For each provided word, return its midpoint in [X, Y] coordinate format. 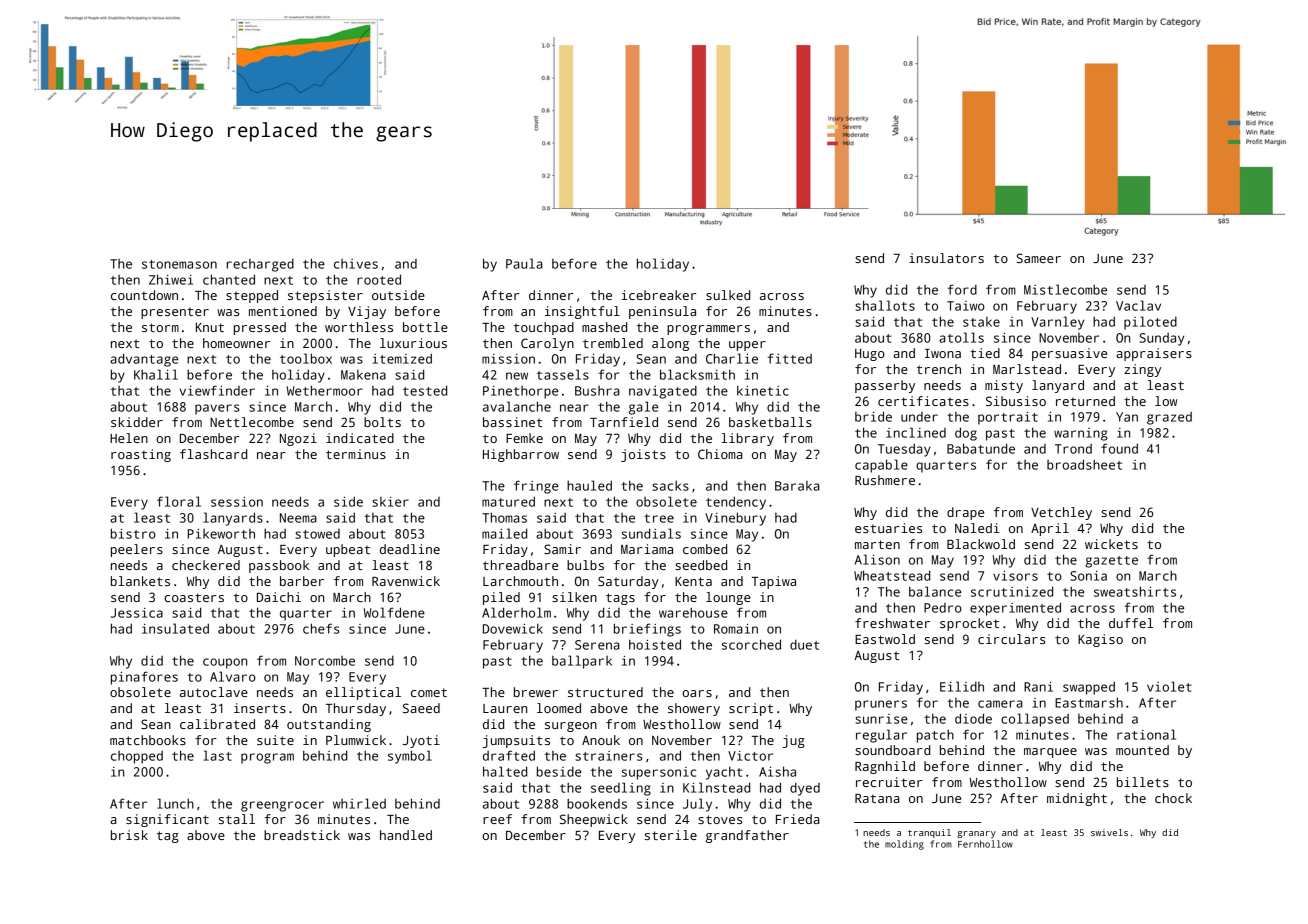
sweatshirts [1135, 591]
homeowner [236, 343]
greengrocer [282, 806]
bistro [133, 533]
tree [659, 518]
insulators [946, 258]
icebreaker [659, 295]
